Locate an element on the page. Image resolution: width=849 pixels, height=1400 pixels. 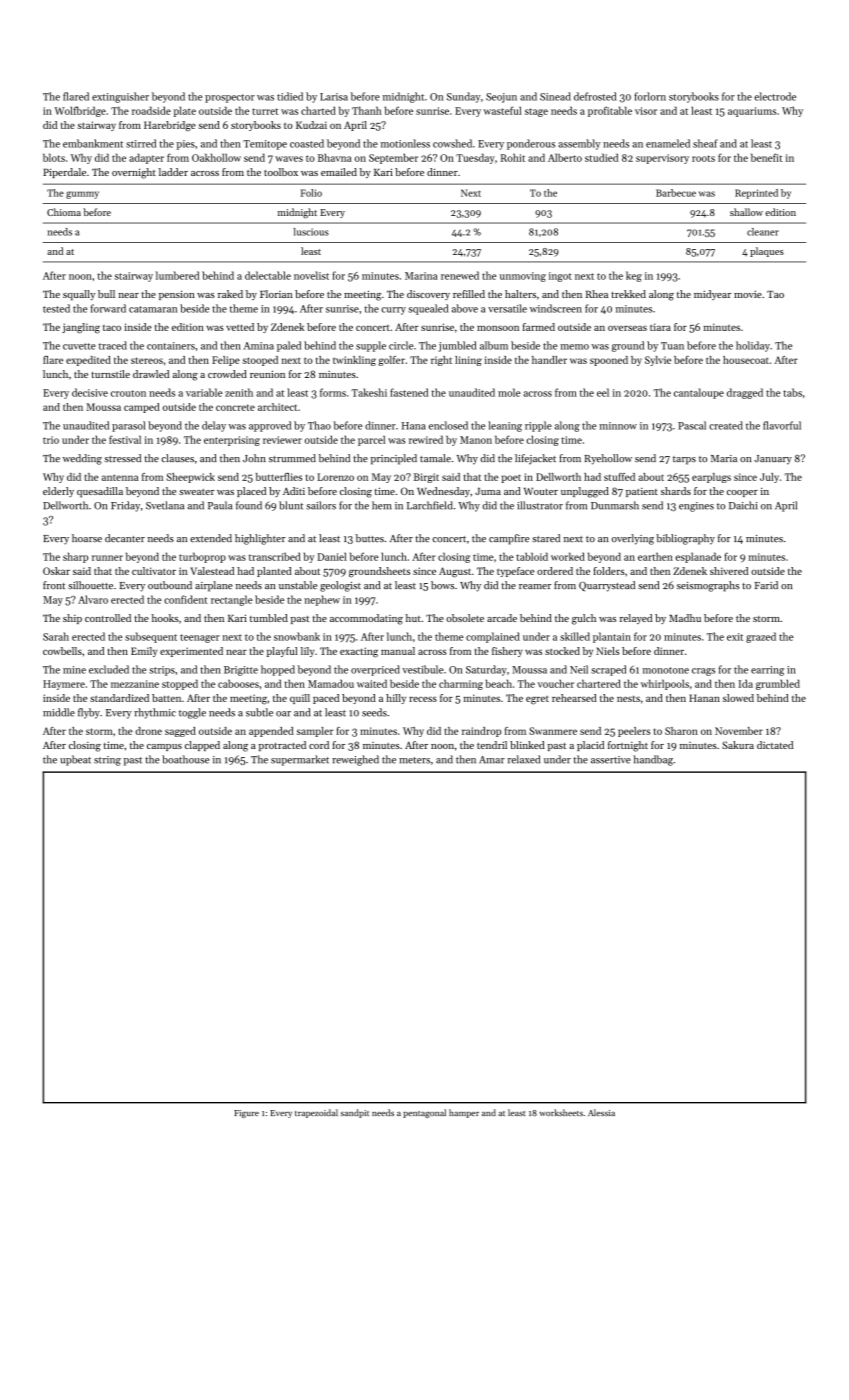
Figure is located at coordinates (246, 1114).
